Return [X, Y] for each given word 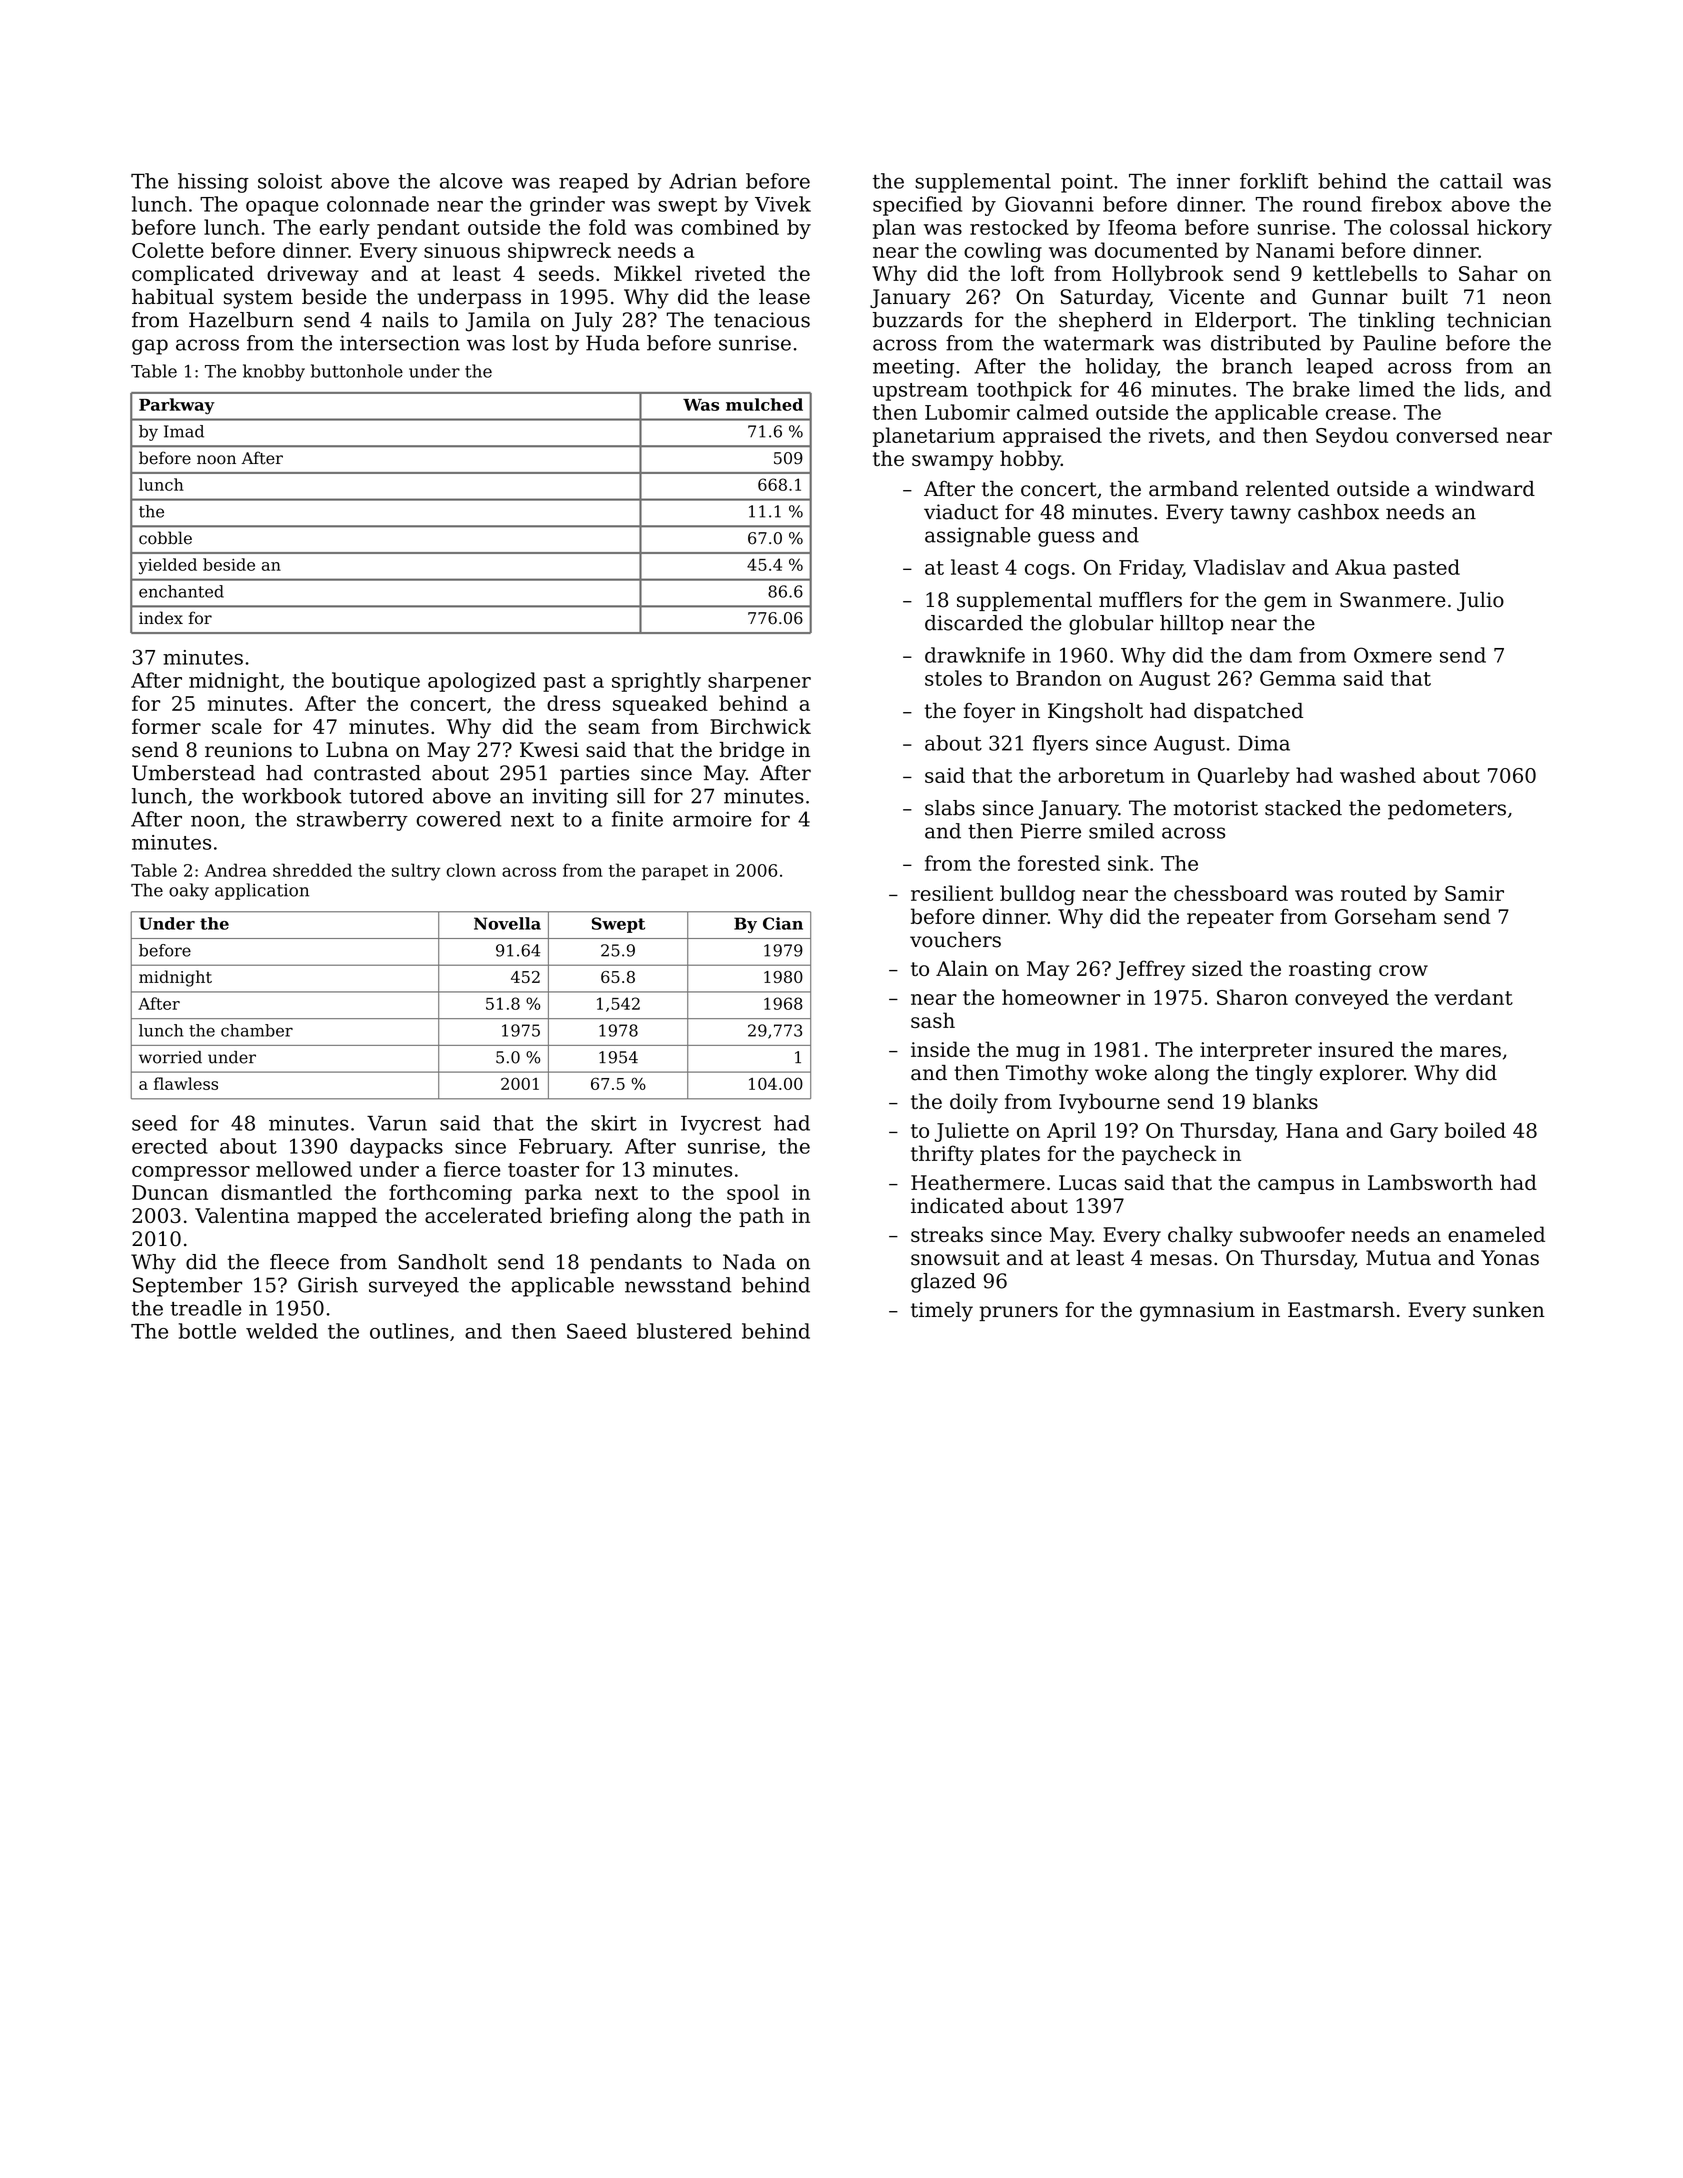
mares [1470, 1051]
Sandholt [442, 1262]
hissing [213, 183]
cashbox [1338, 512]
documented [1156, 250]
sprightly [656, 682]
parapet [675, 872]
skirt [614, 1123]
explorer [1362, 1074]
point [1087, 183]
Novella [507, 923]
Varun [397, 1123]
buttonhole [357, 371]
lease [784, 297]
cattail [1471, 181]
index [161, 618]
